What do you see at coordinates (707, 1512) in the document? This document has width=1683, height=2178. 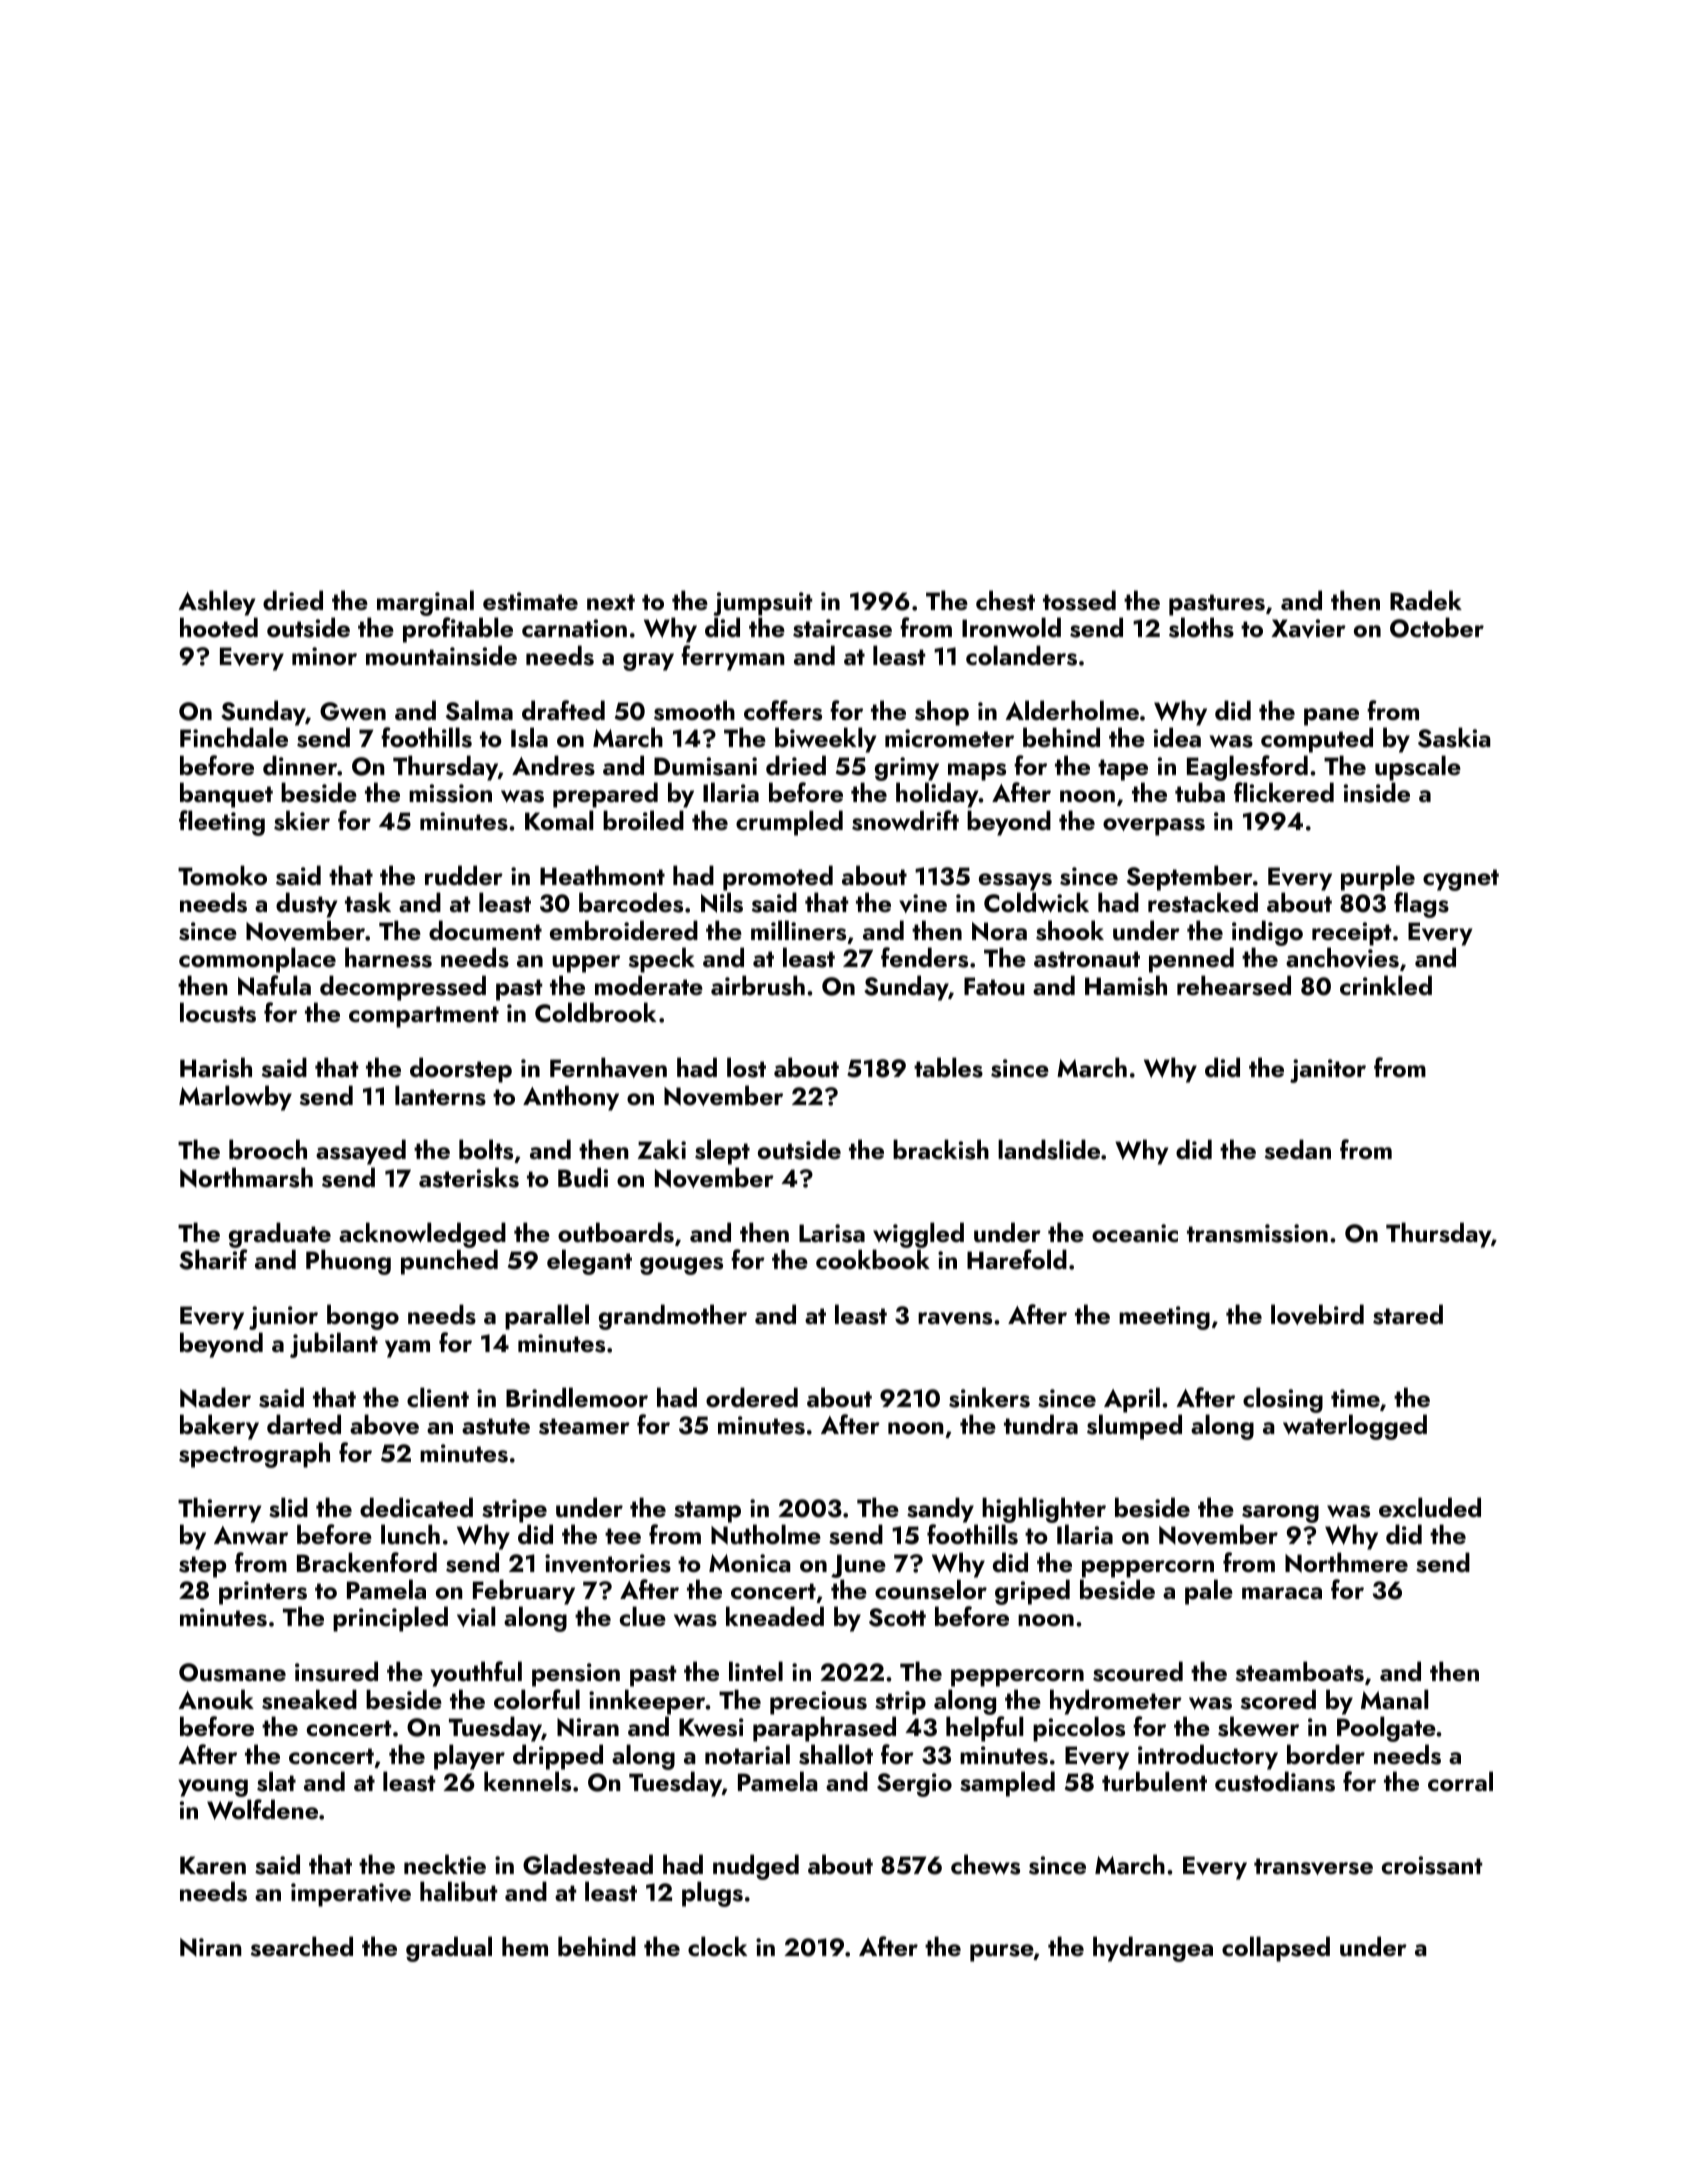 I see `stamp` at bounding box center [707, 1512].
